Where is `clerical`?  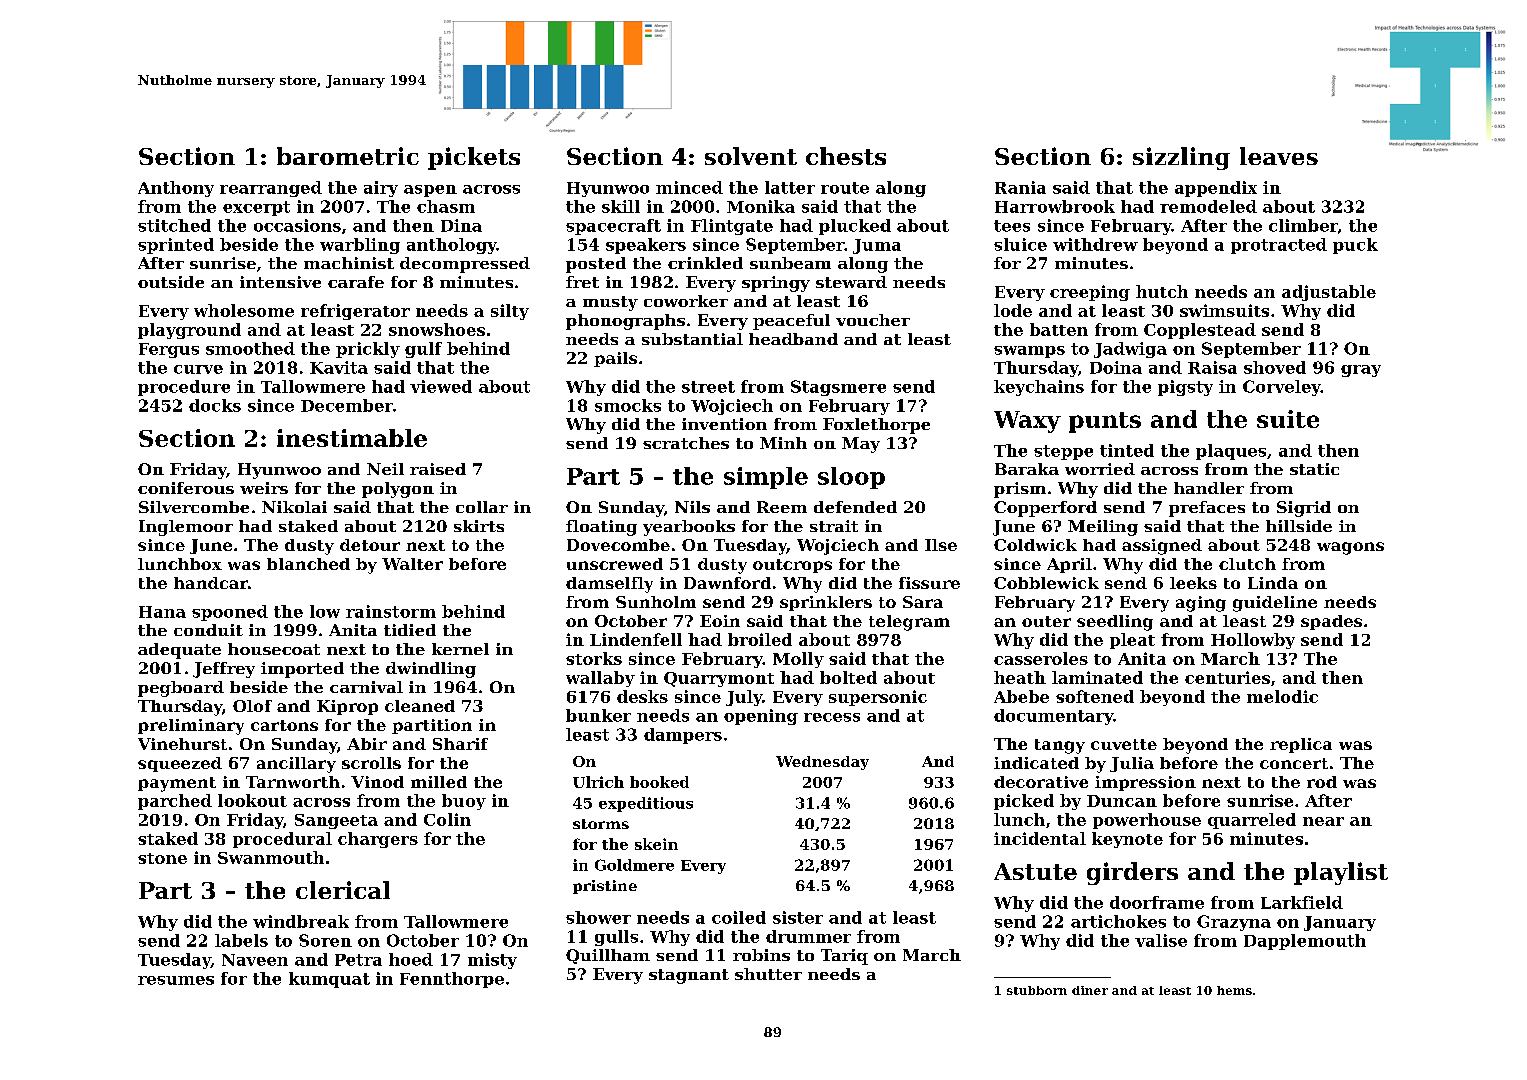
clerical is located at coordinates (343, 890).
